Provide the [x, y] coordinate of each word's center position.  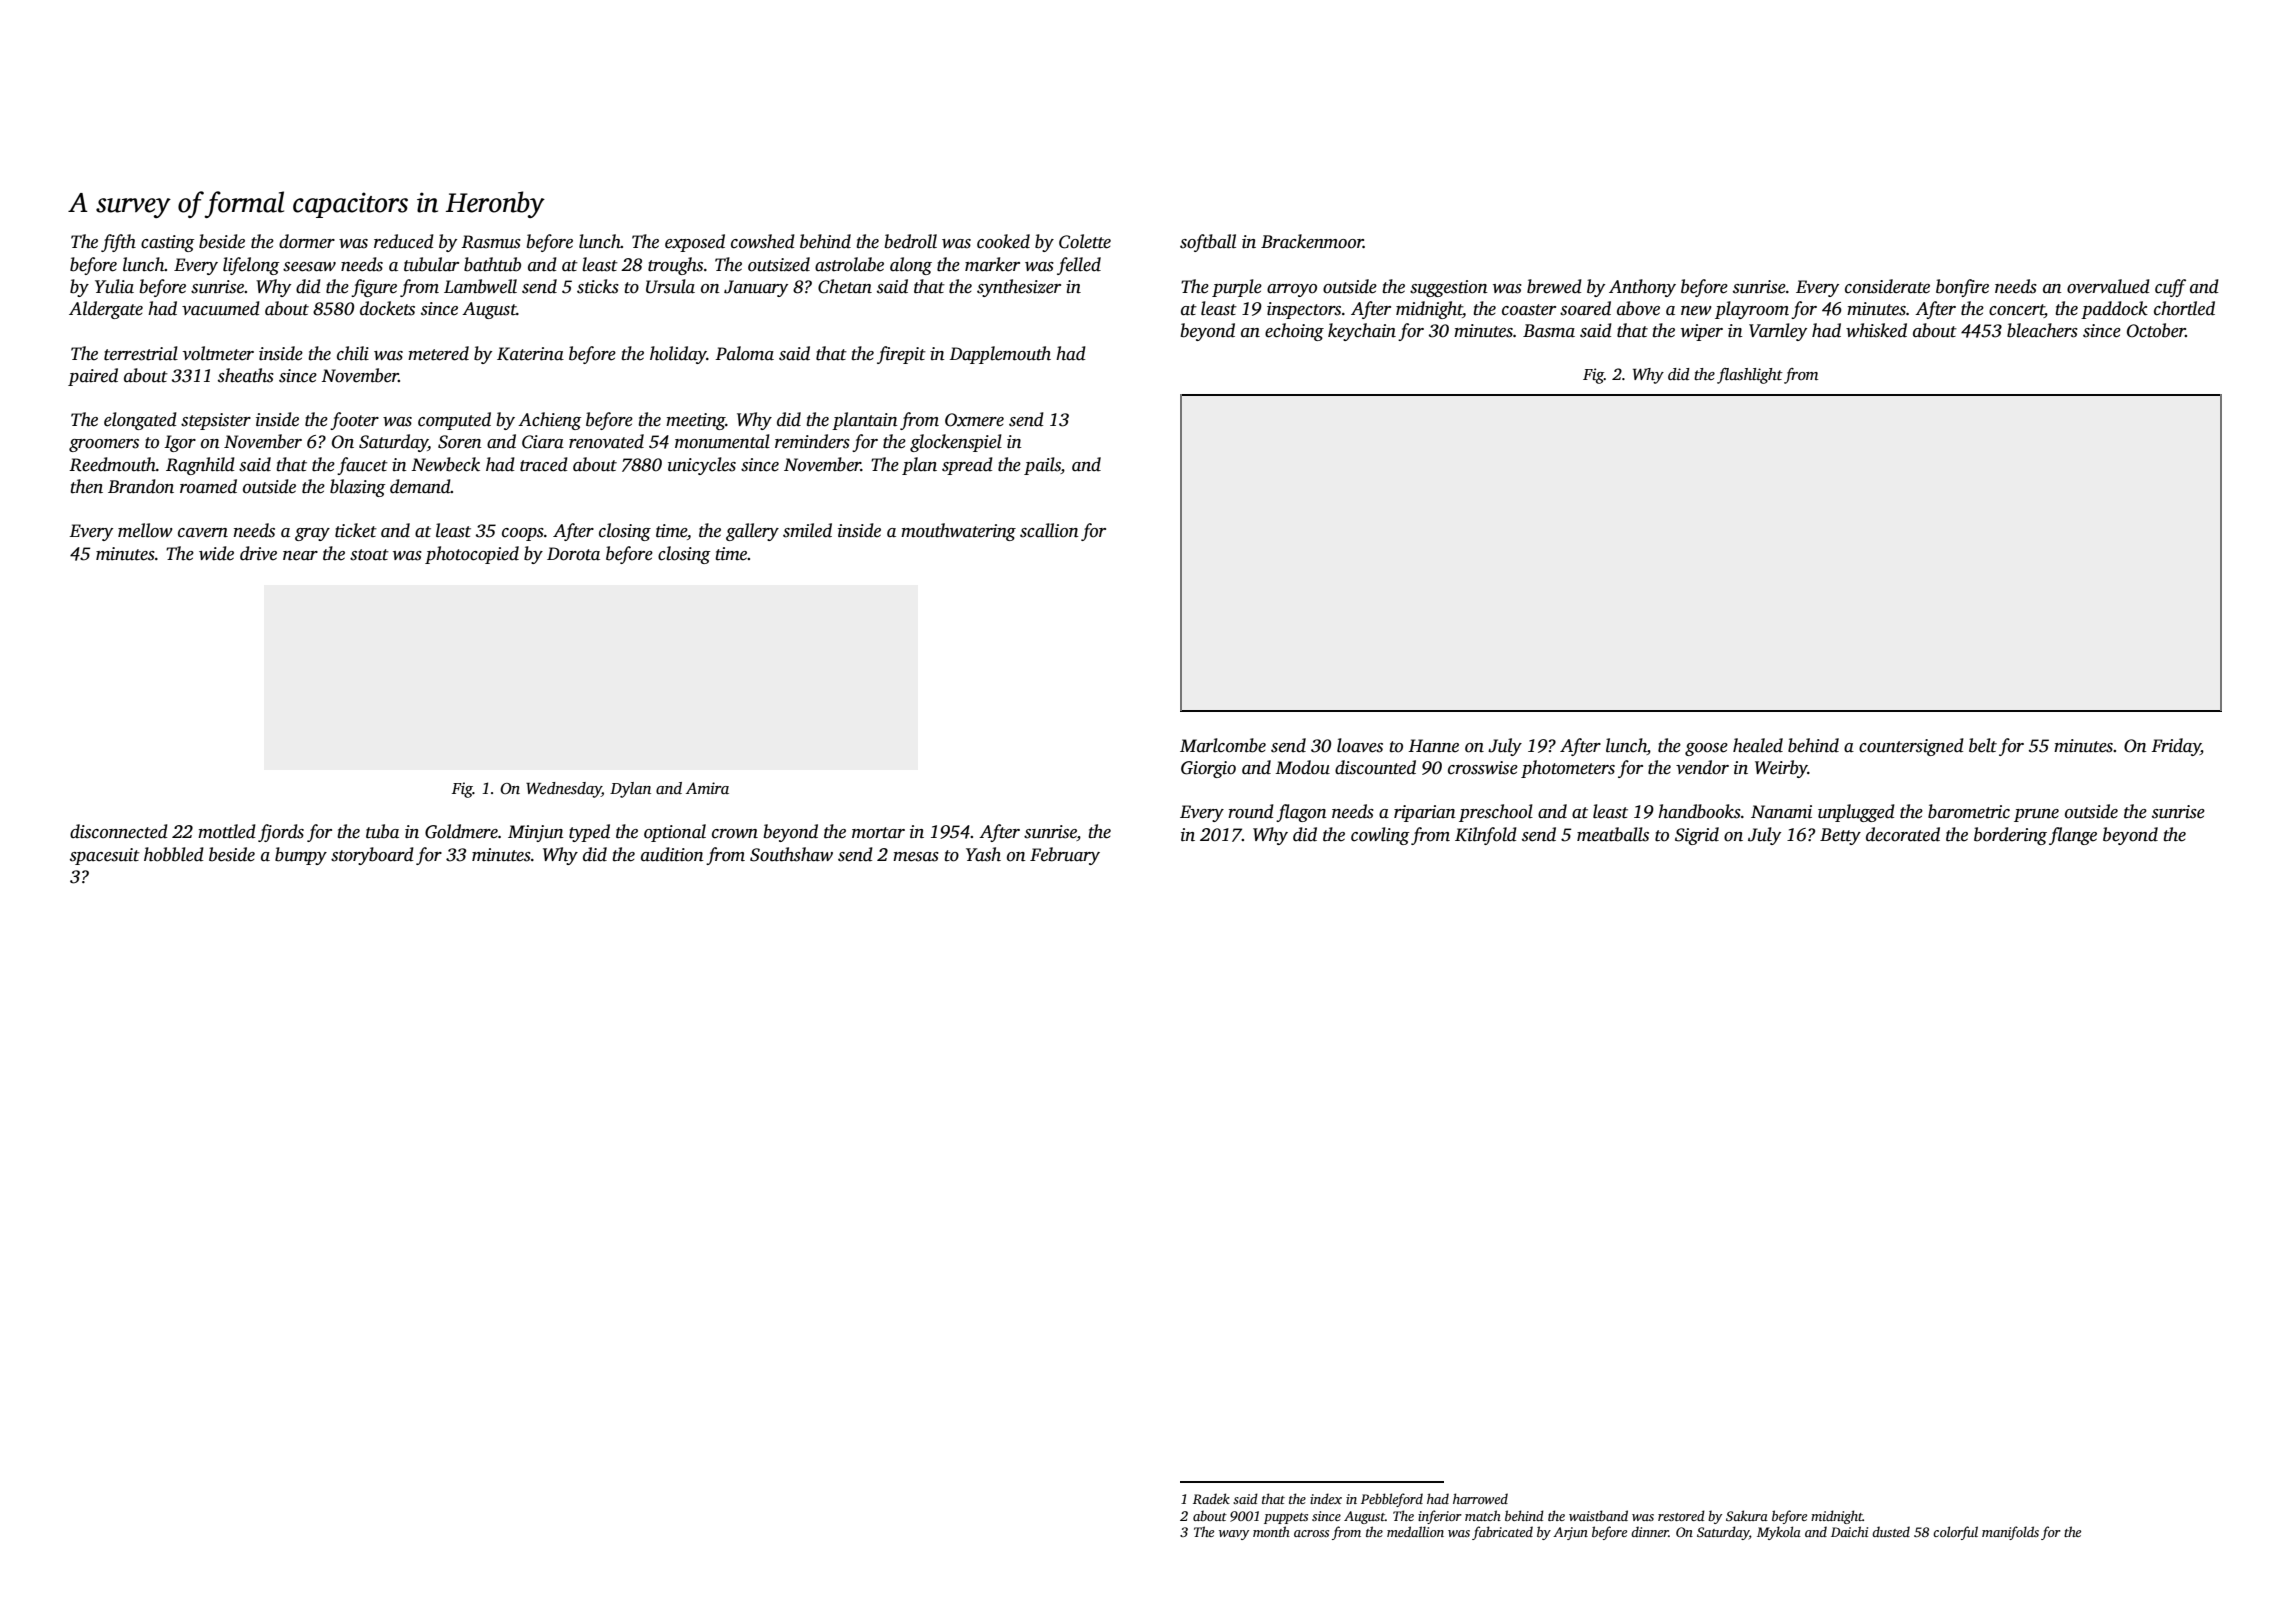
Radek [1211, 1498]
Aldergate [106, 310]
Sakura [1747, 1515]
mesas [916, 857]
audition [672, 854]
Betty [1840, 836]
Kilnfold [1486, 836]
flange [2073, 836]
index [1326, 1498]
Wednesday [564, 790]
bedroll [911, 241]
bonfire [1962, 288]
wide [216, 553]
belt [1983, 745]
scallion [1049, 530]
